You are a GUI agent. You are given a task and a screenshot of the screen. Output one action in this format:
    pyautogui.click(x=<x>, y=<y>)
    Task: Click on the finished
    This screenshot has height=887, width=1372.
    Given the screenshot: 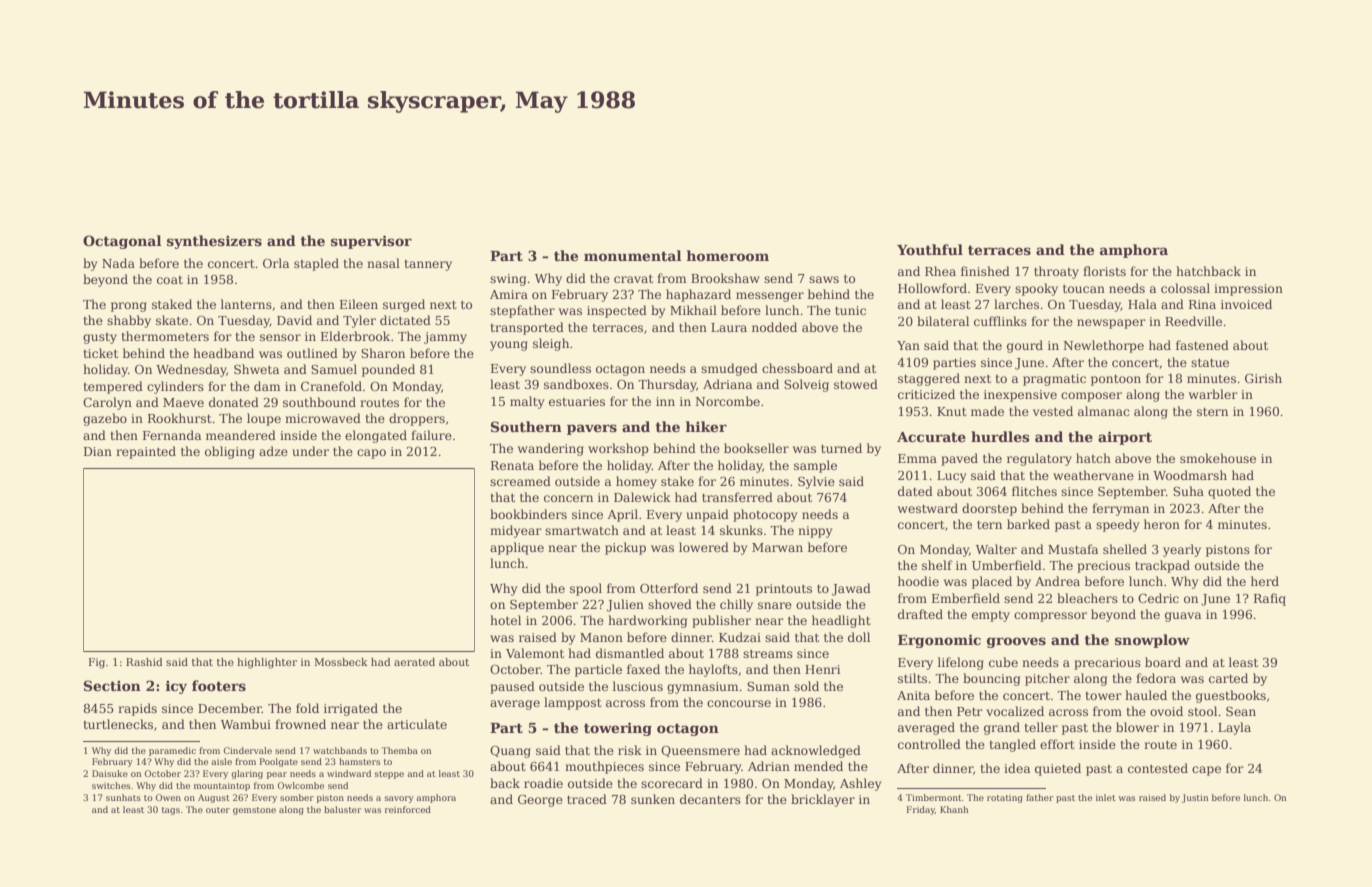 What is the action you would take?
    pyautogui.click(x=985, y=271)
